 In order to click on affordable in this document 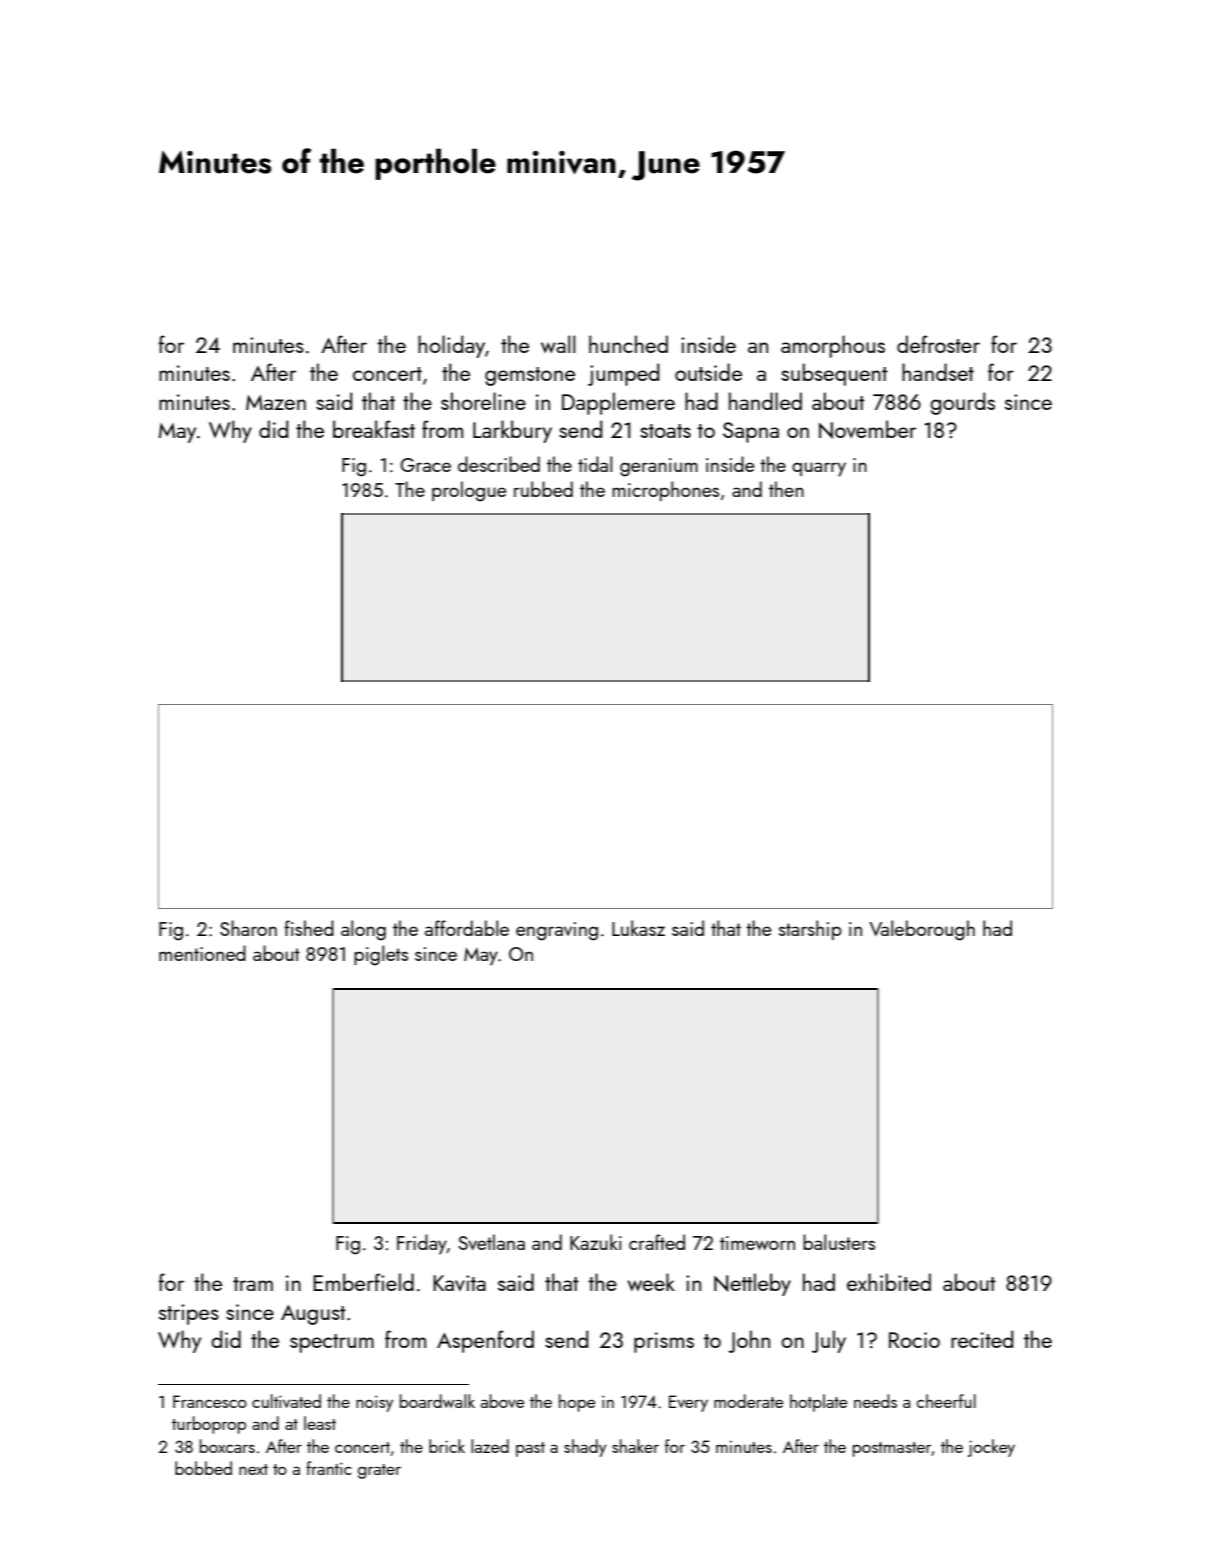, I will do `click(467, 928)`.
